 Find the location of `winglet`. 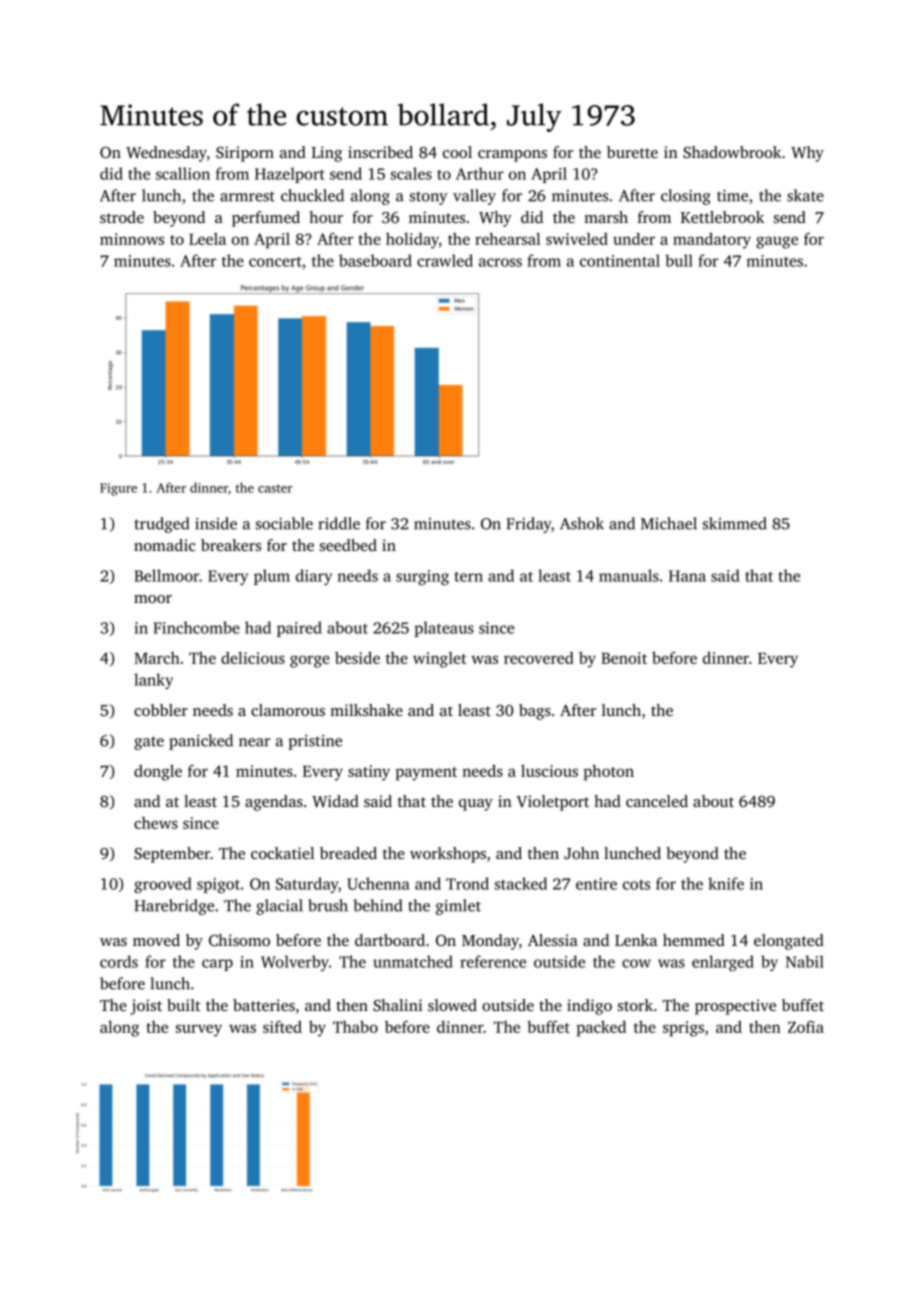

winglet is located at coordinates (439, 660).
